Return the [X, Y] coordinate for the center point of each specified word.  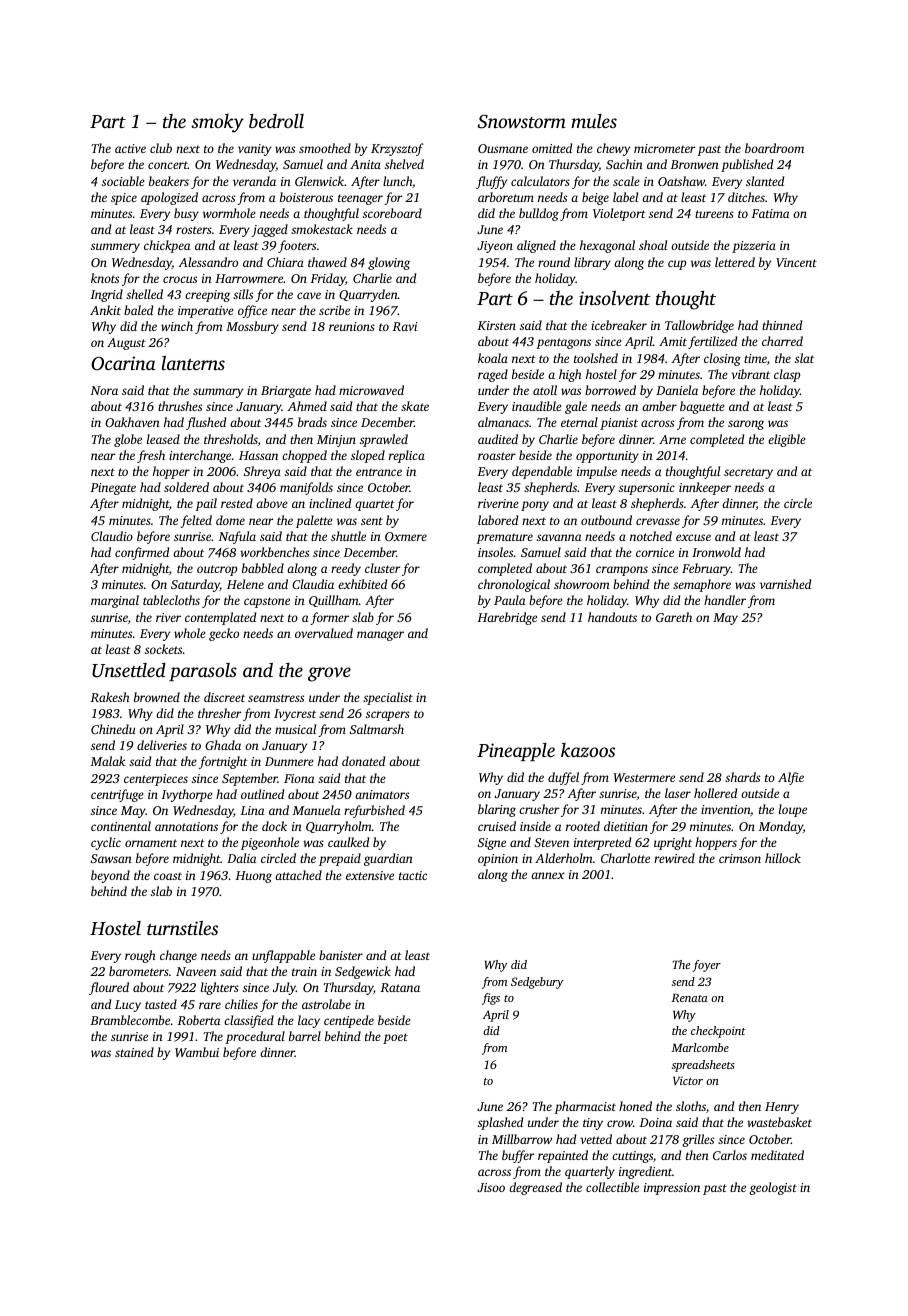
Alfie [791, 778]
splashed [500, 1123]
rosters [194, 230]
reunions [352, 326]
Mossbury [252, 327]
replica [407, 456]
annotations [186, 826]
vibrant [750, 374]
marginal [115, 601]
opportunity [607, 457]
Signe [492, 844]
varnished [785, 584]
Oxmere [406, 536]
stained [134, 1052]
